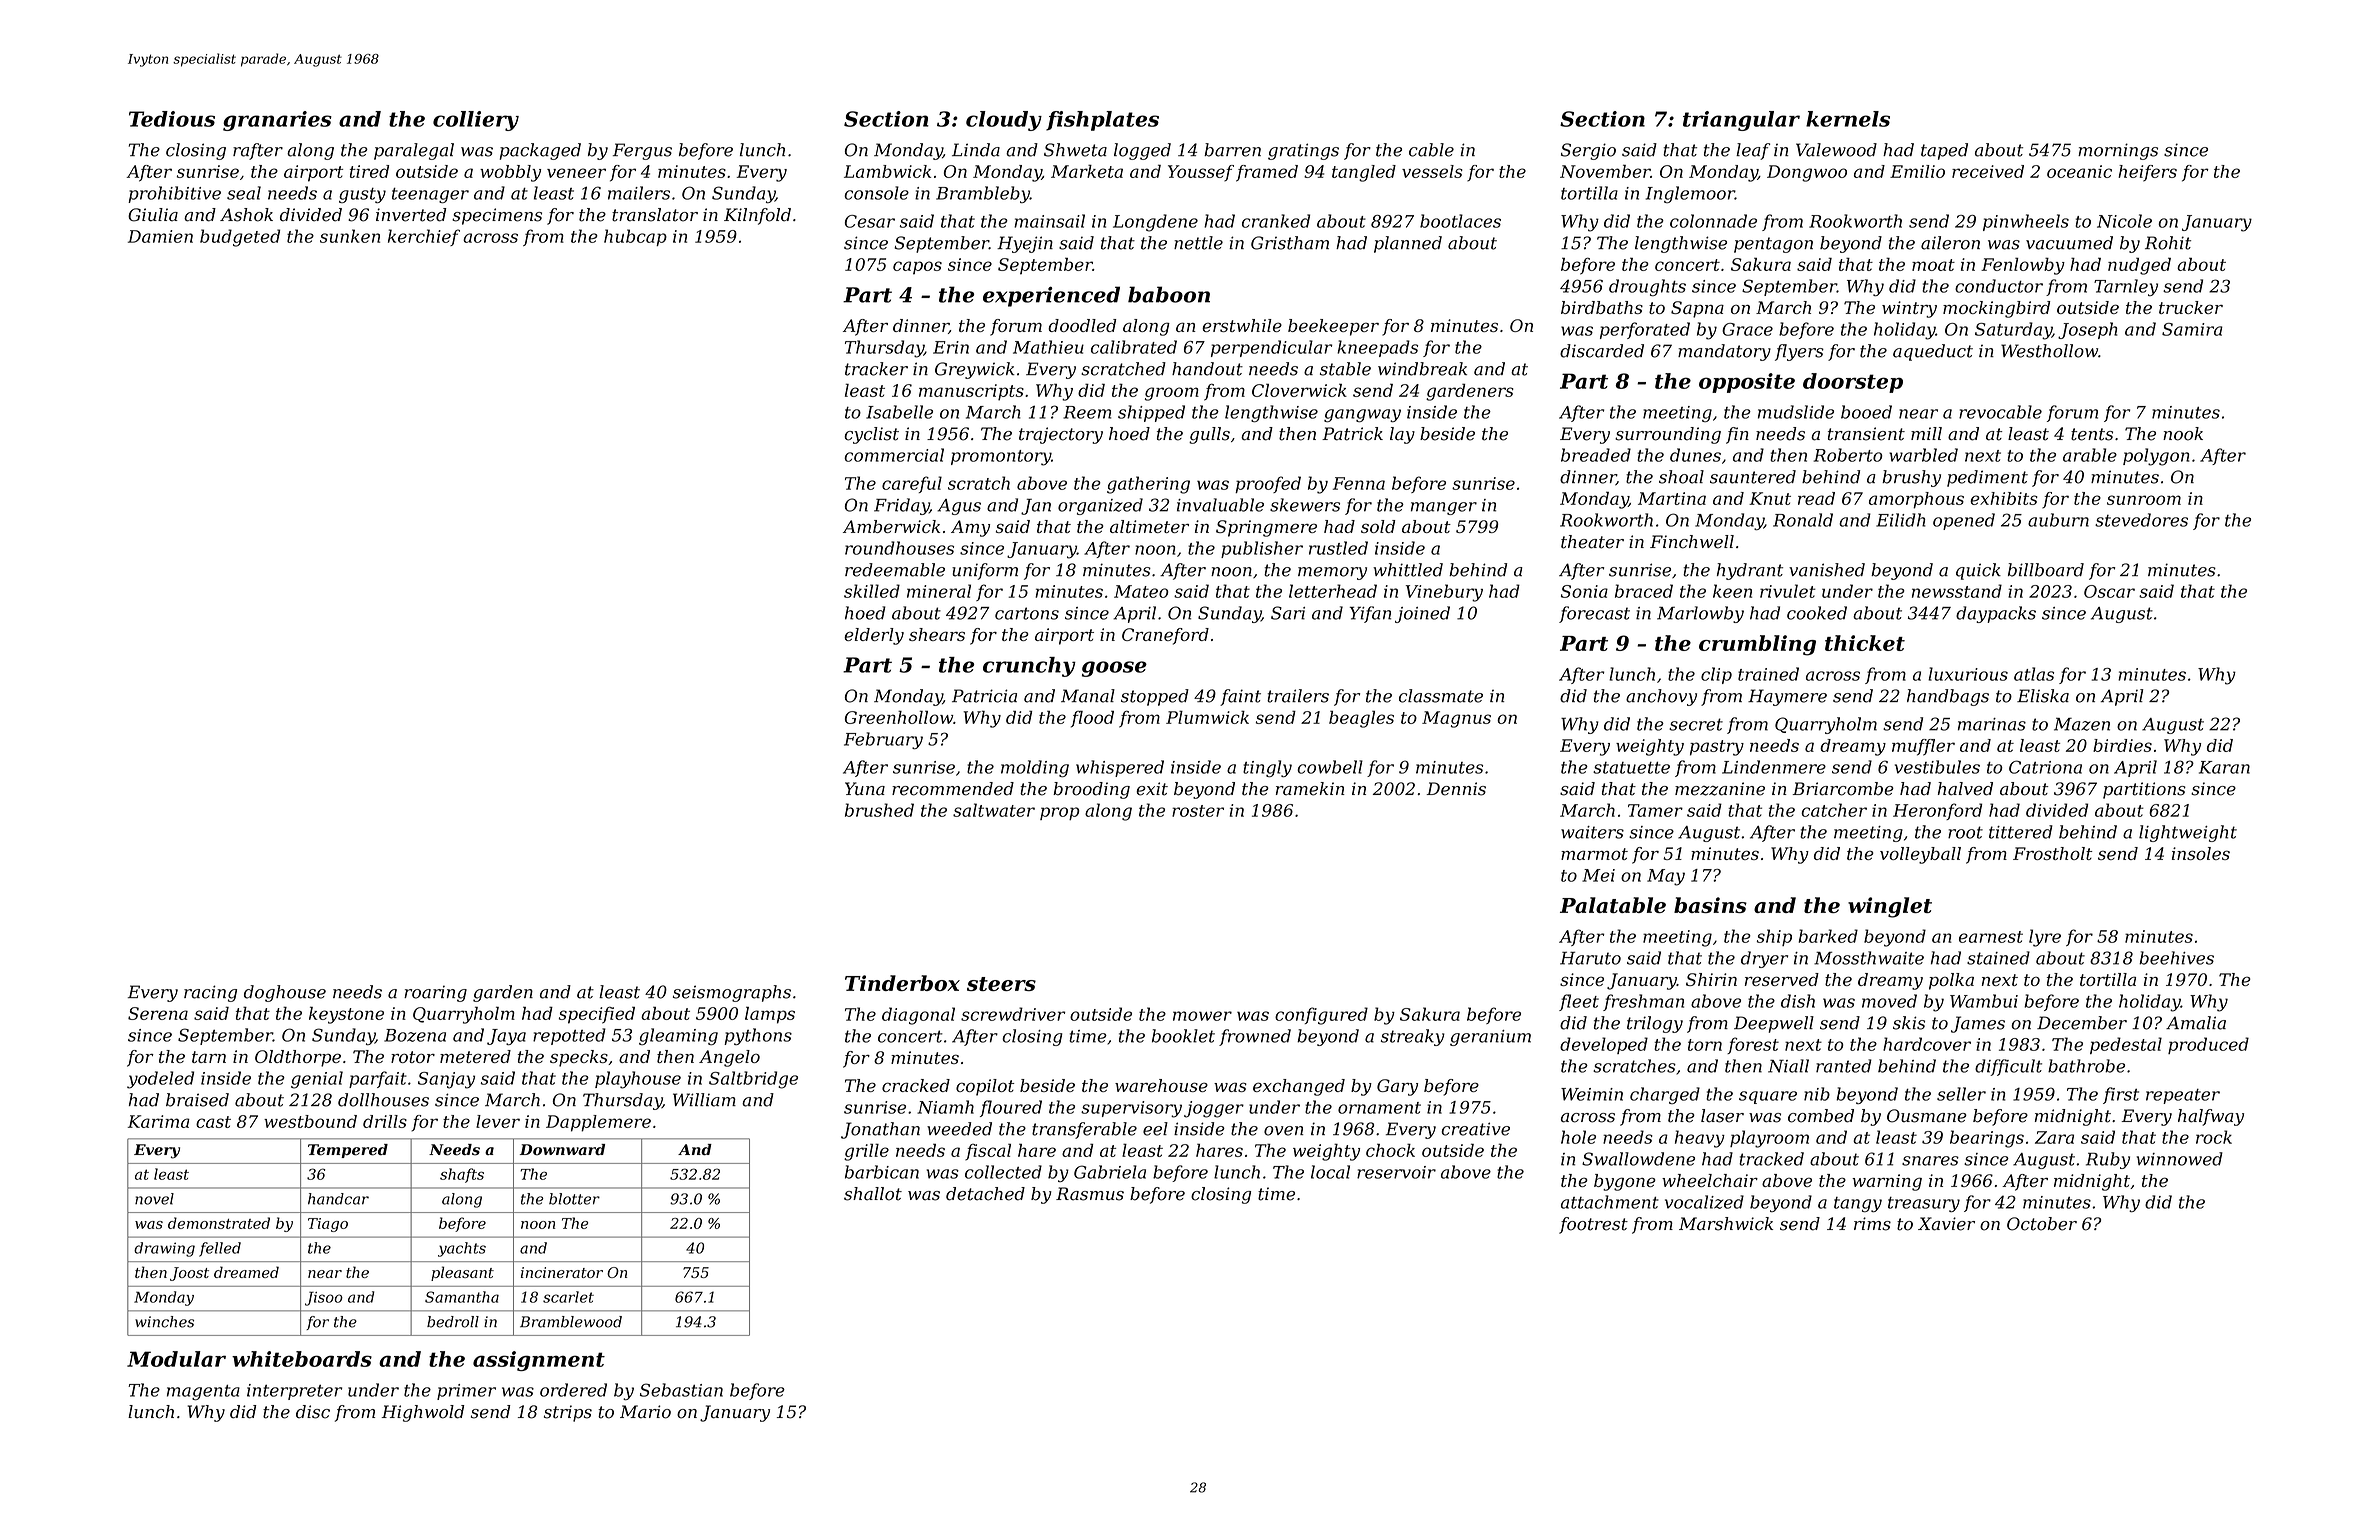 The height and width of the page is (1540, 2380). What do you see at coordinates (645, 1412) in the page?
I see `Mario` at bounding box center [645, 1412].
